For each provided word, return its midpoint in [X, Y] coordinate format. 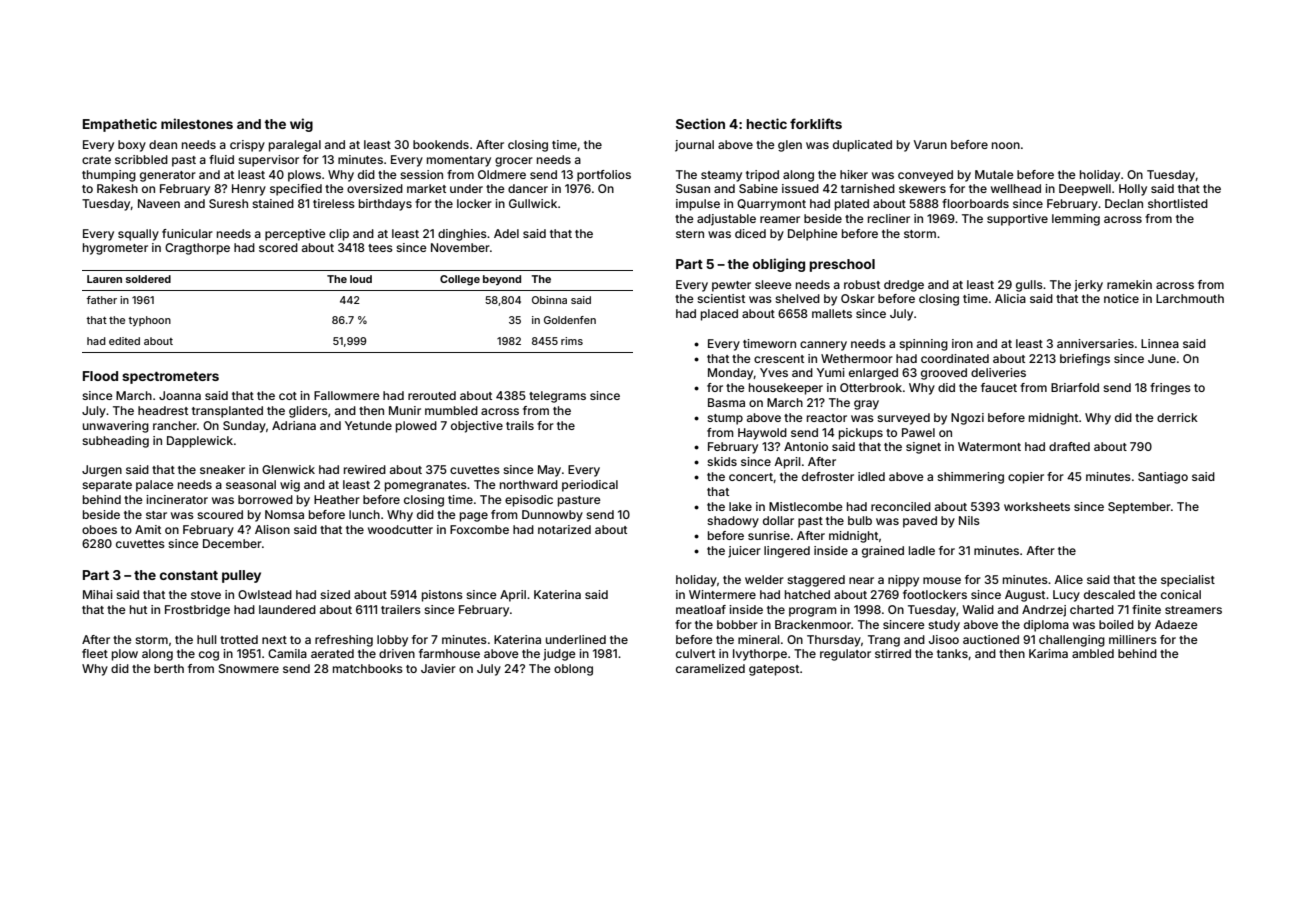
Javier [438, 668]
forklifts [816, 123]
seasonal [251, 484]
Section [700, 123]
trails [520, 425]
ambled [1093, 653]
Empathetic [120, 125]
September [1139, 508]
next [274, 640]
